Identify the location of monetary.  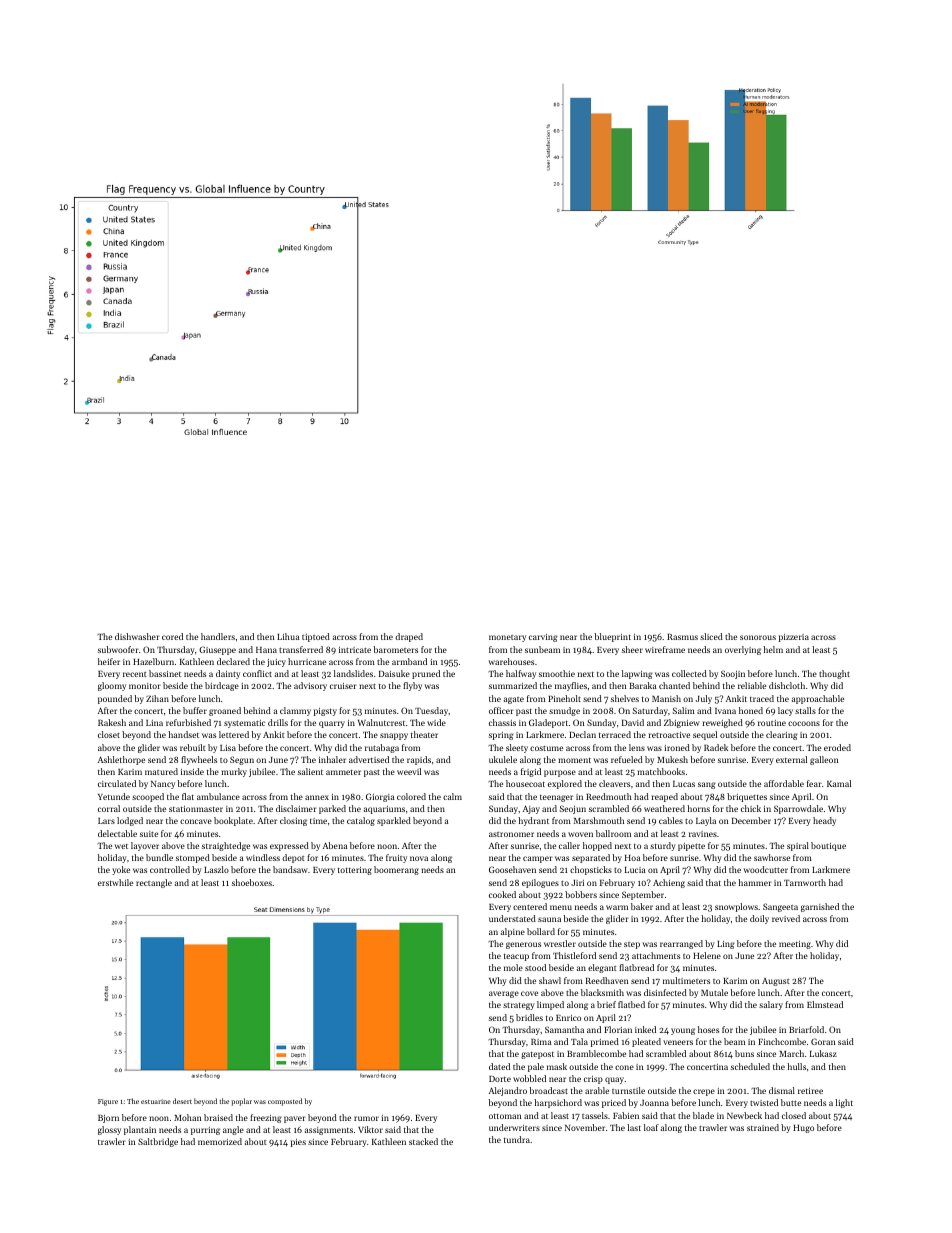
(507, 638).
